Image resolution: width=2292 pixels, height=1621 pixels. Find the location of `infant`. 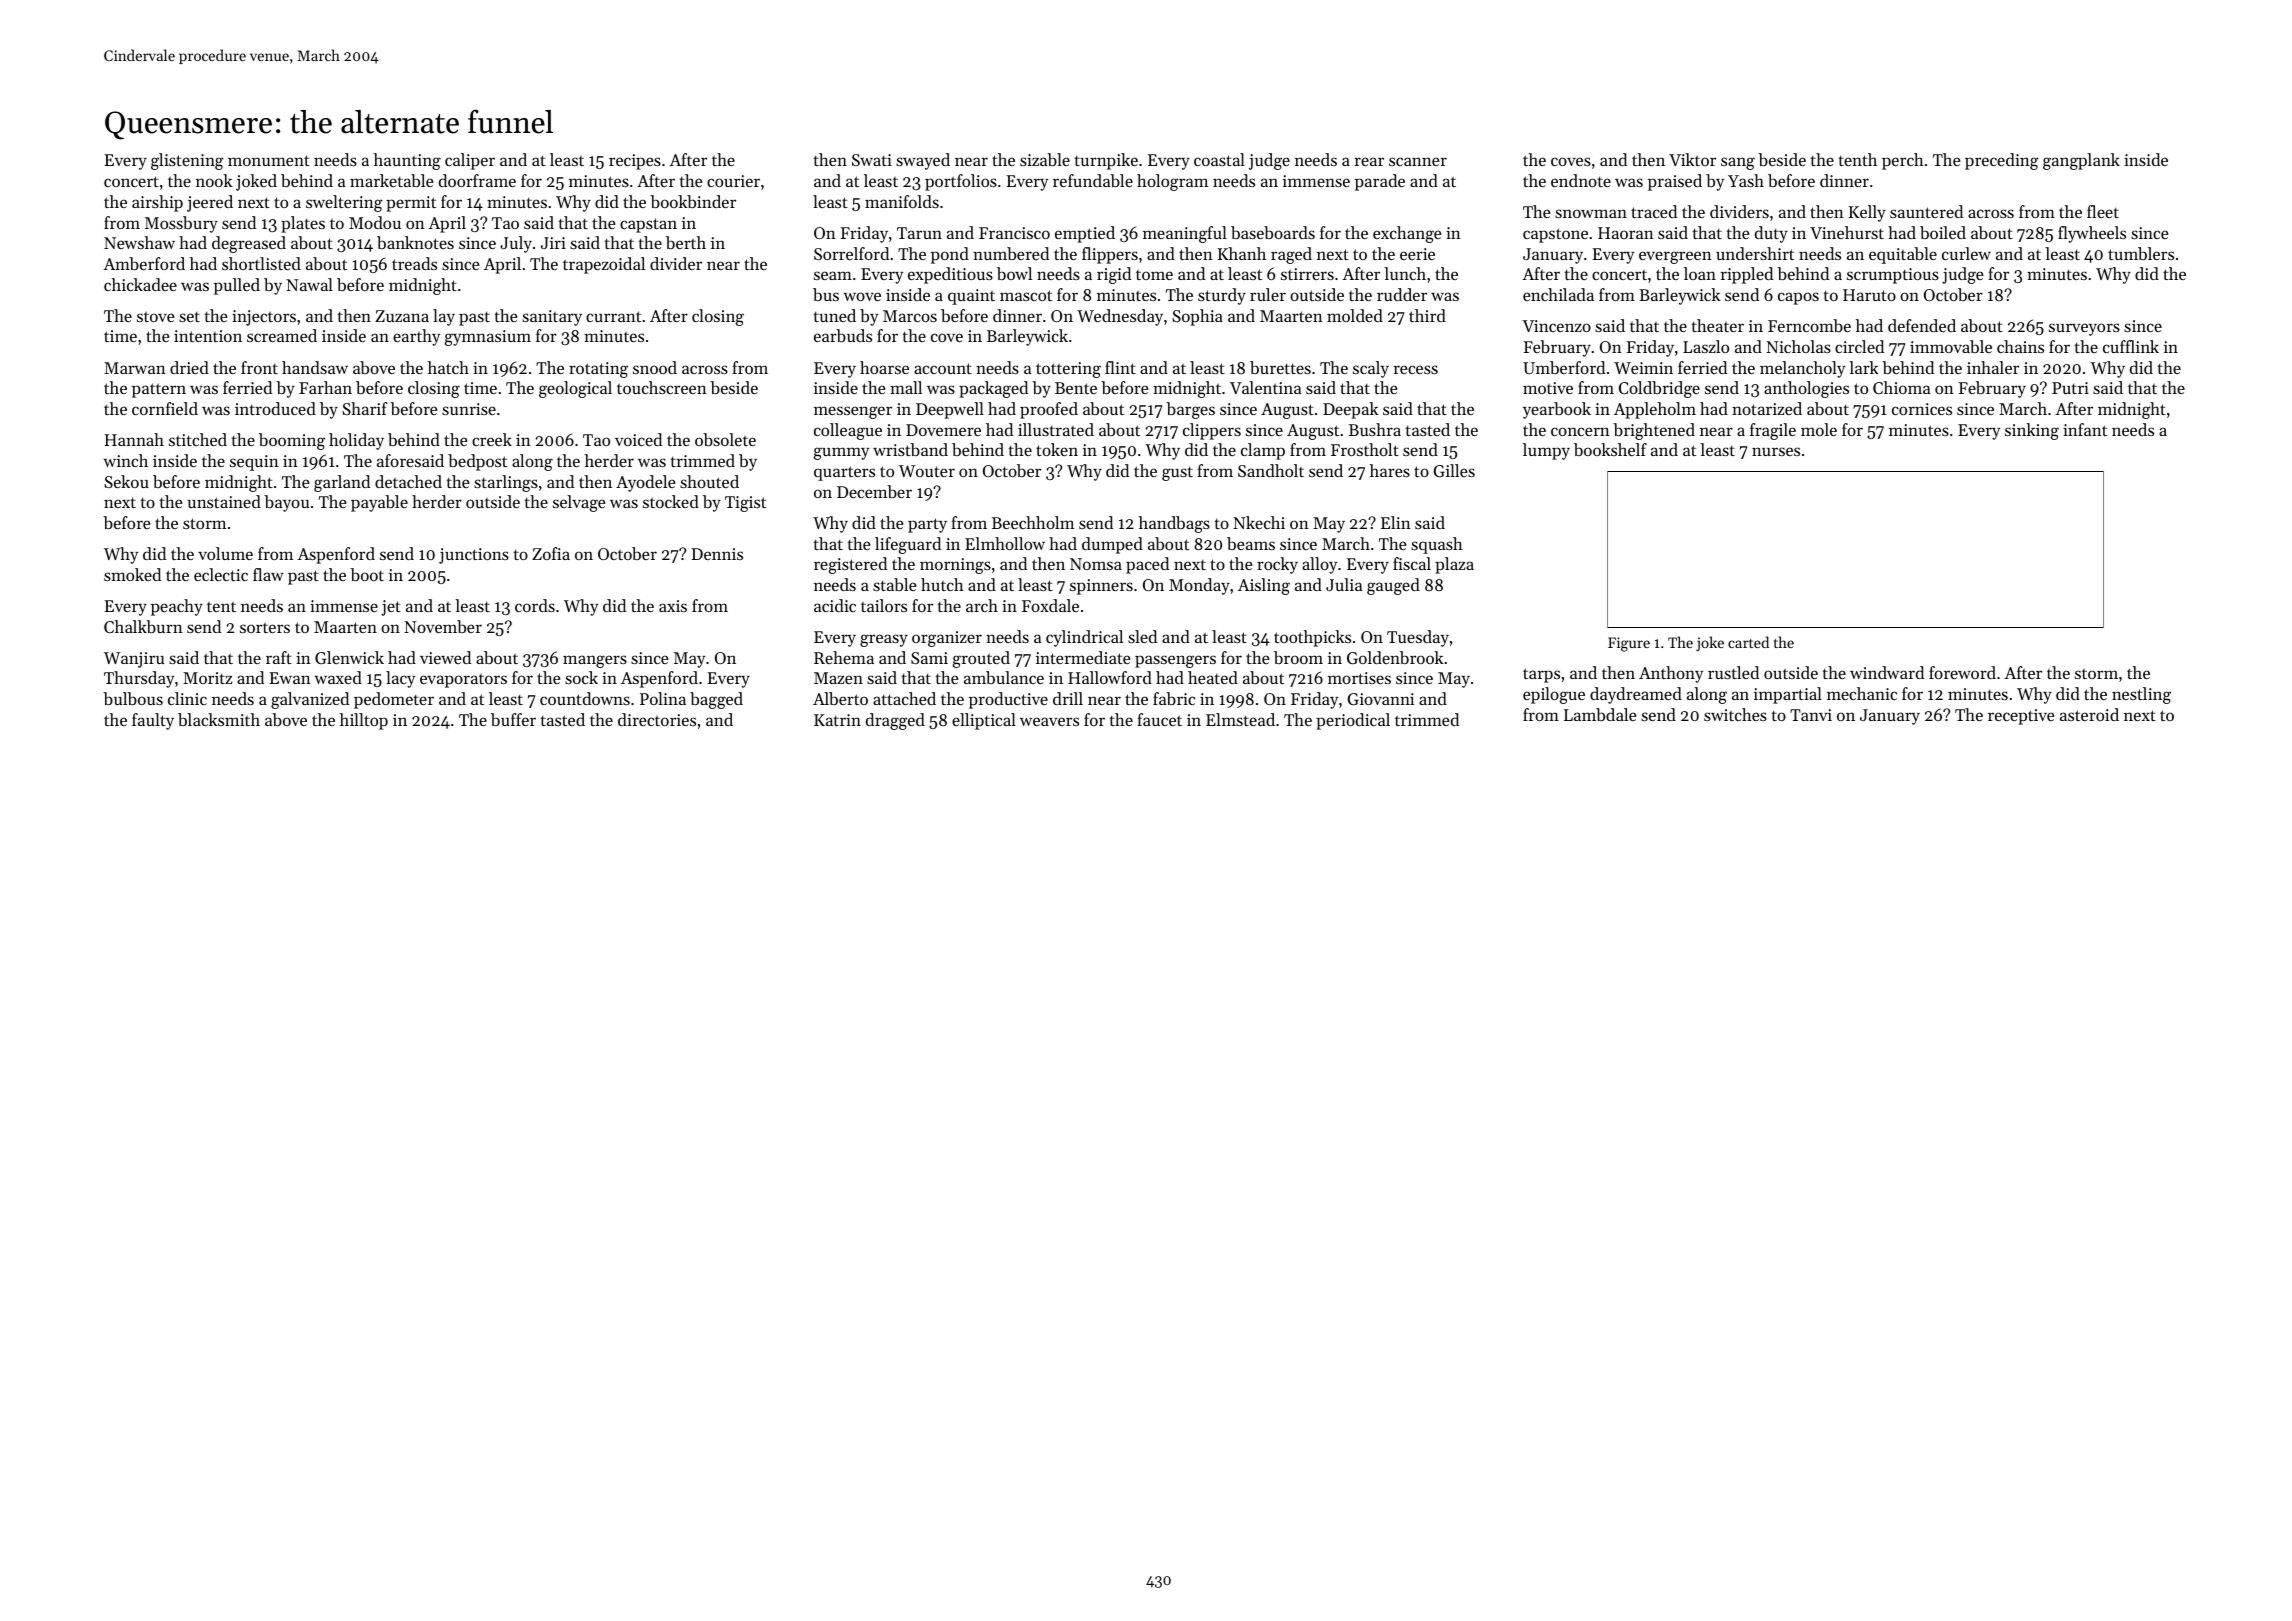

infant is located at coordinates (2085, 429).
